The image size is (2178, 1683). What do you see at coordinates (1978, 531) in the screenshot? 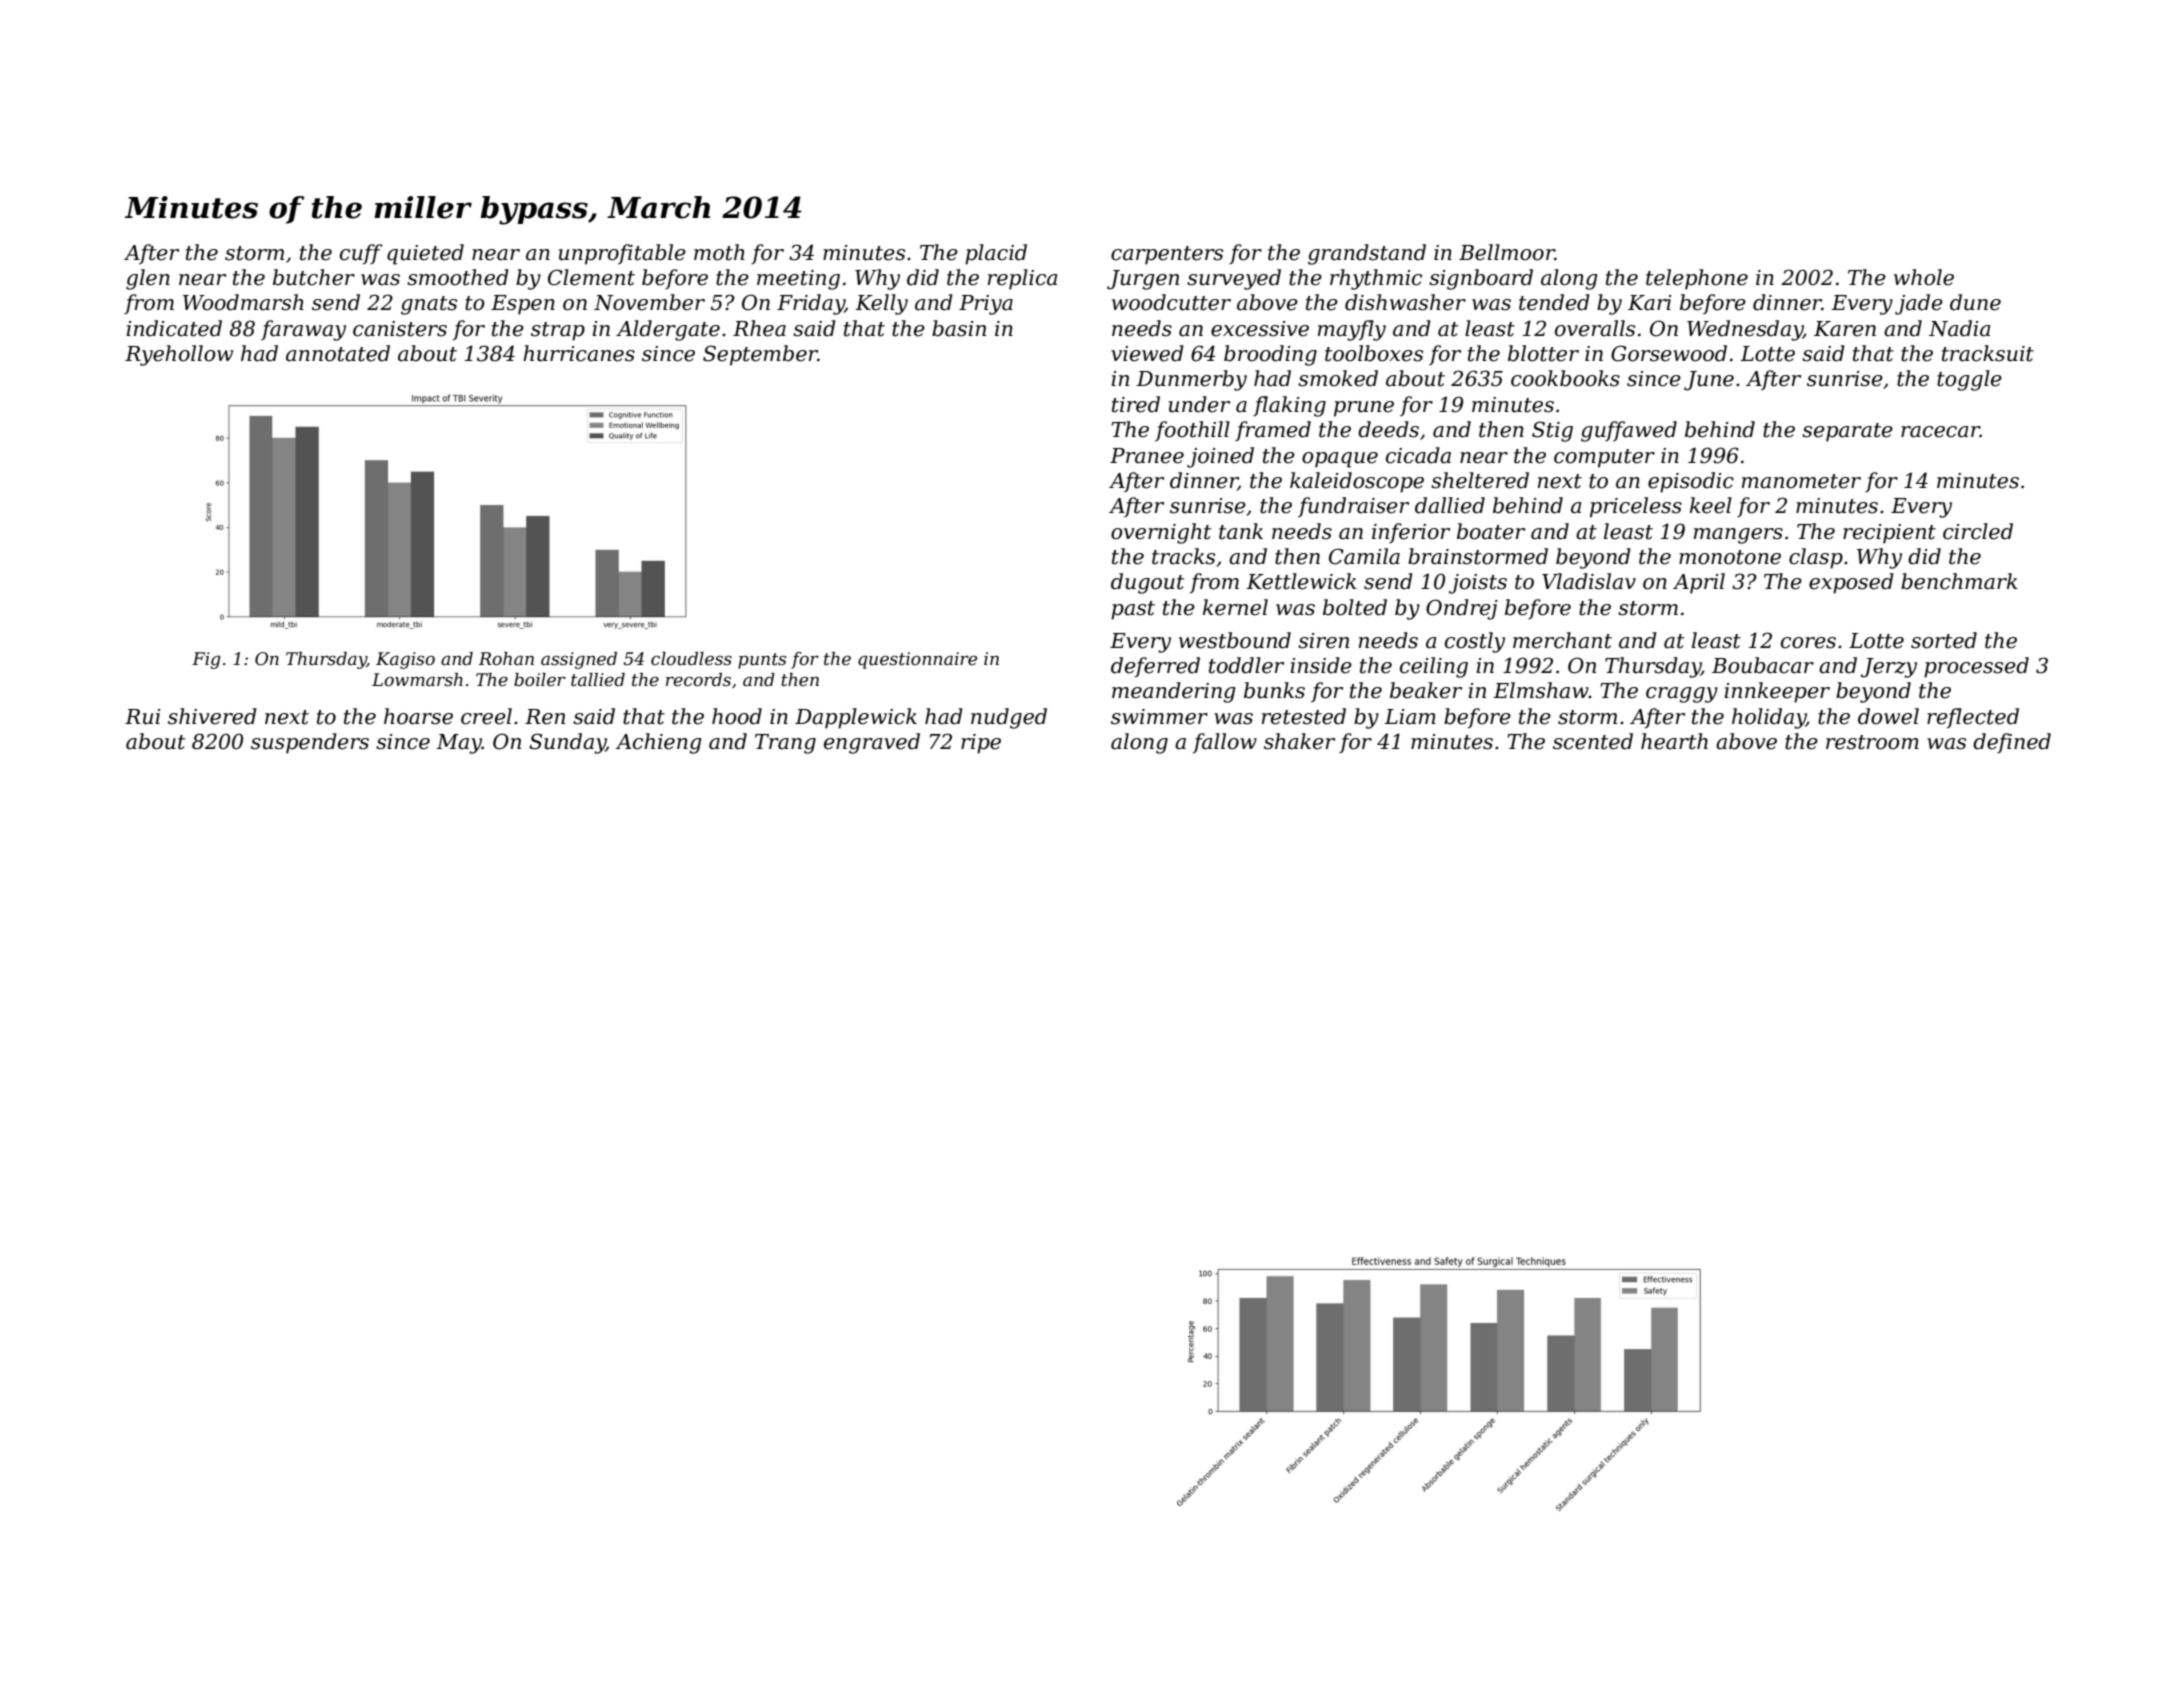
I see `circled` at bounding box center [1978, 531].
